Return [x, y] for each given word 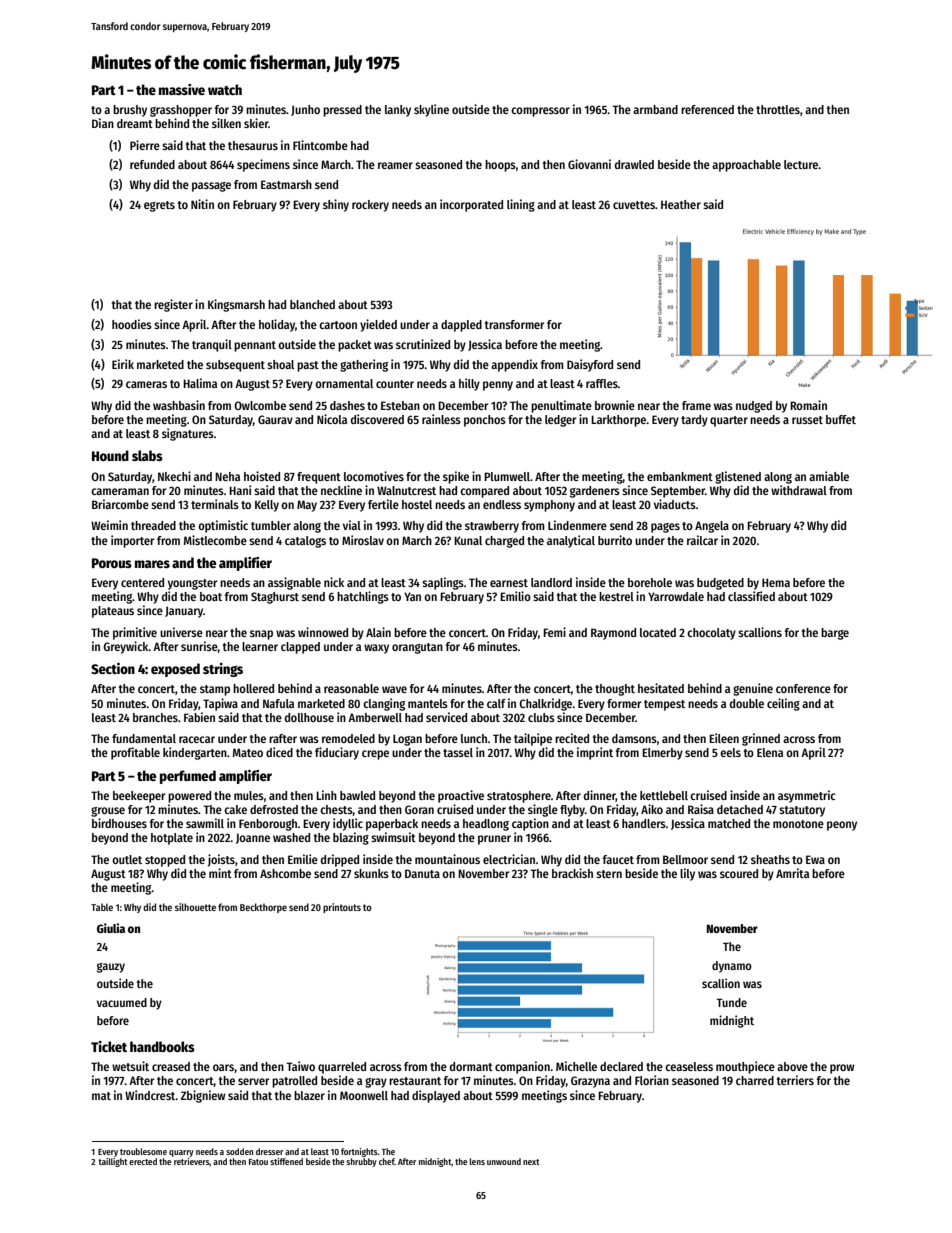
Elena [770, 752]
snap [261, 635]
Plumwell [507, 476]
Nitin [202, 204]
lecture [801, 164]
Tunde [731, 1002]
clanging [384, 704]
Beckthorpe [263, 908]
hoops [500, 166]
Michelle [576, 1066]
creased [171, 1066]
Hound [110, 455]
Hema [776, 582]
